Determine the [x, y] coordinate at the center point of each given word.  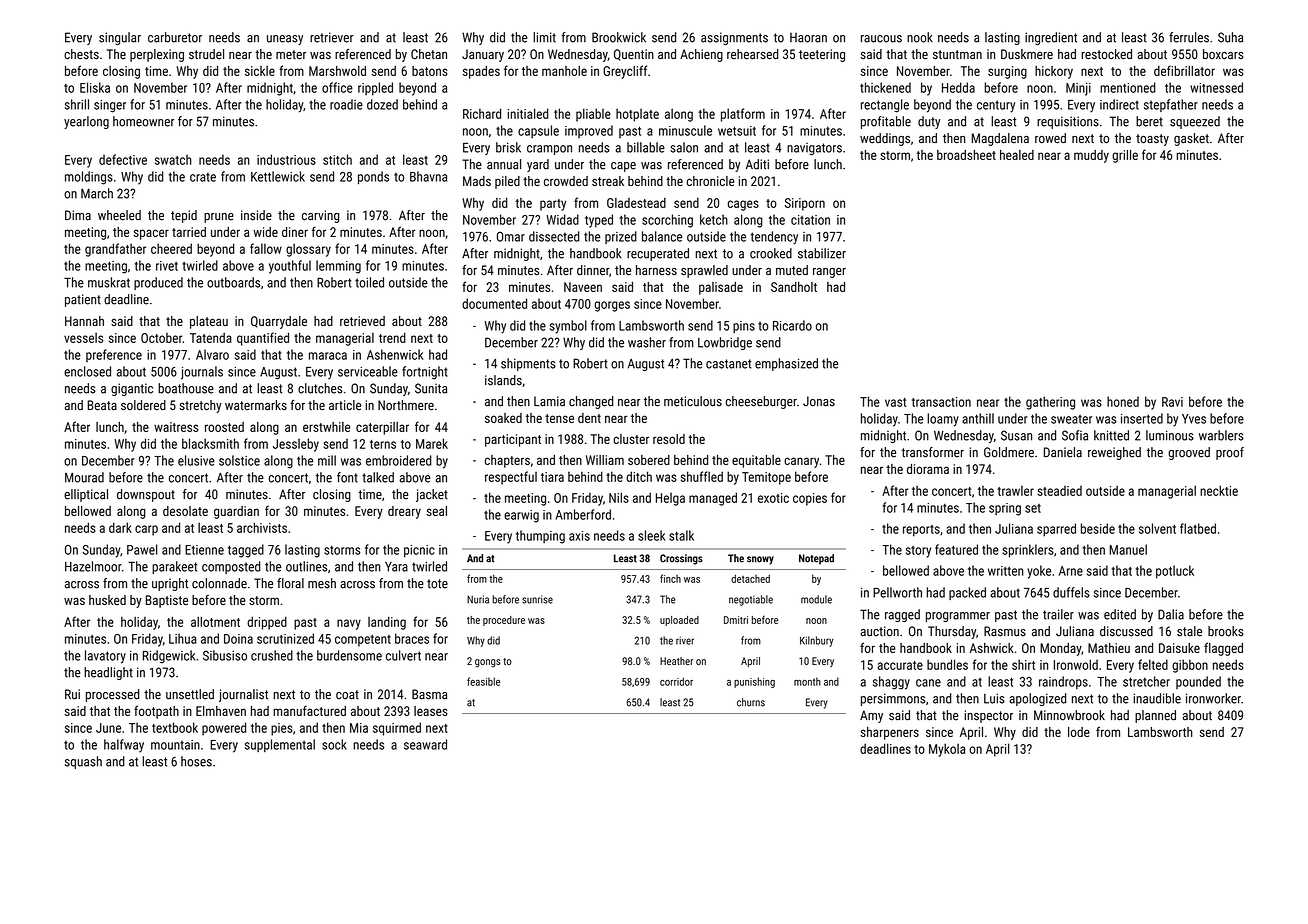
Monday [1060, 649]
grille [1125, 156]
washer [647, 342]
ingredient [1051, 38]
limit [544, 37]
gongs [488, 663]
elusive [196, 460]
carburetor [175, 37]
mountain [175, 745]
